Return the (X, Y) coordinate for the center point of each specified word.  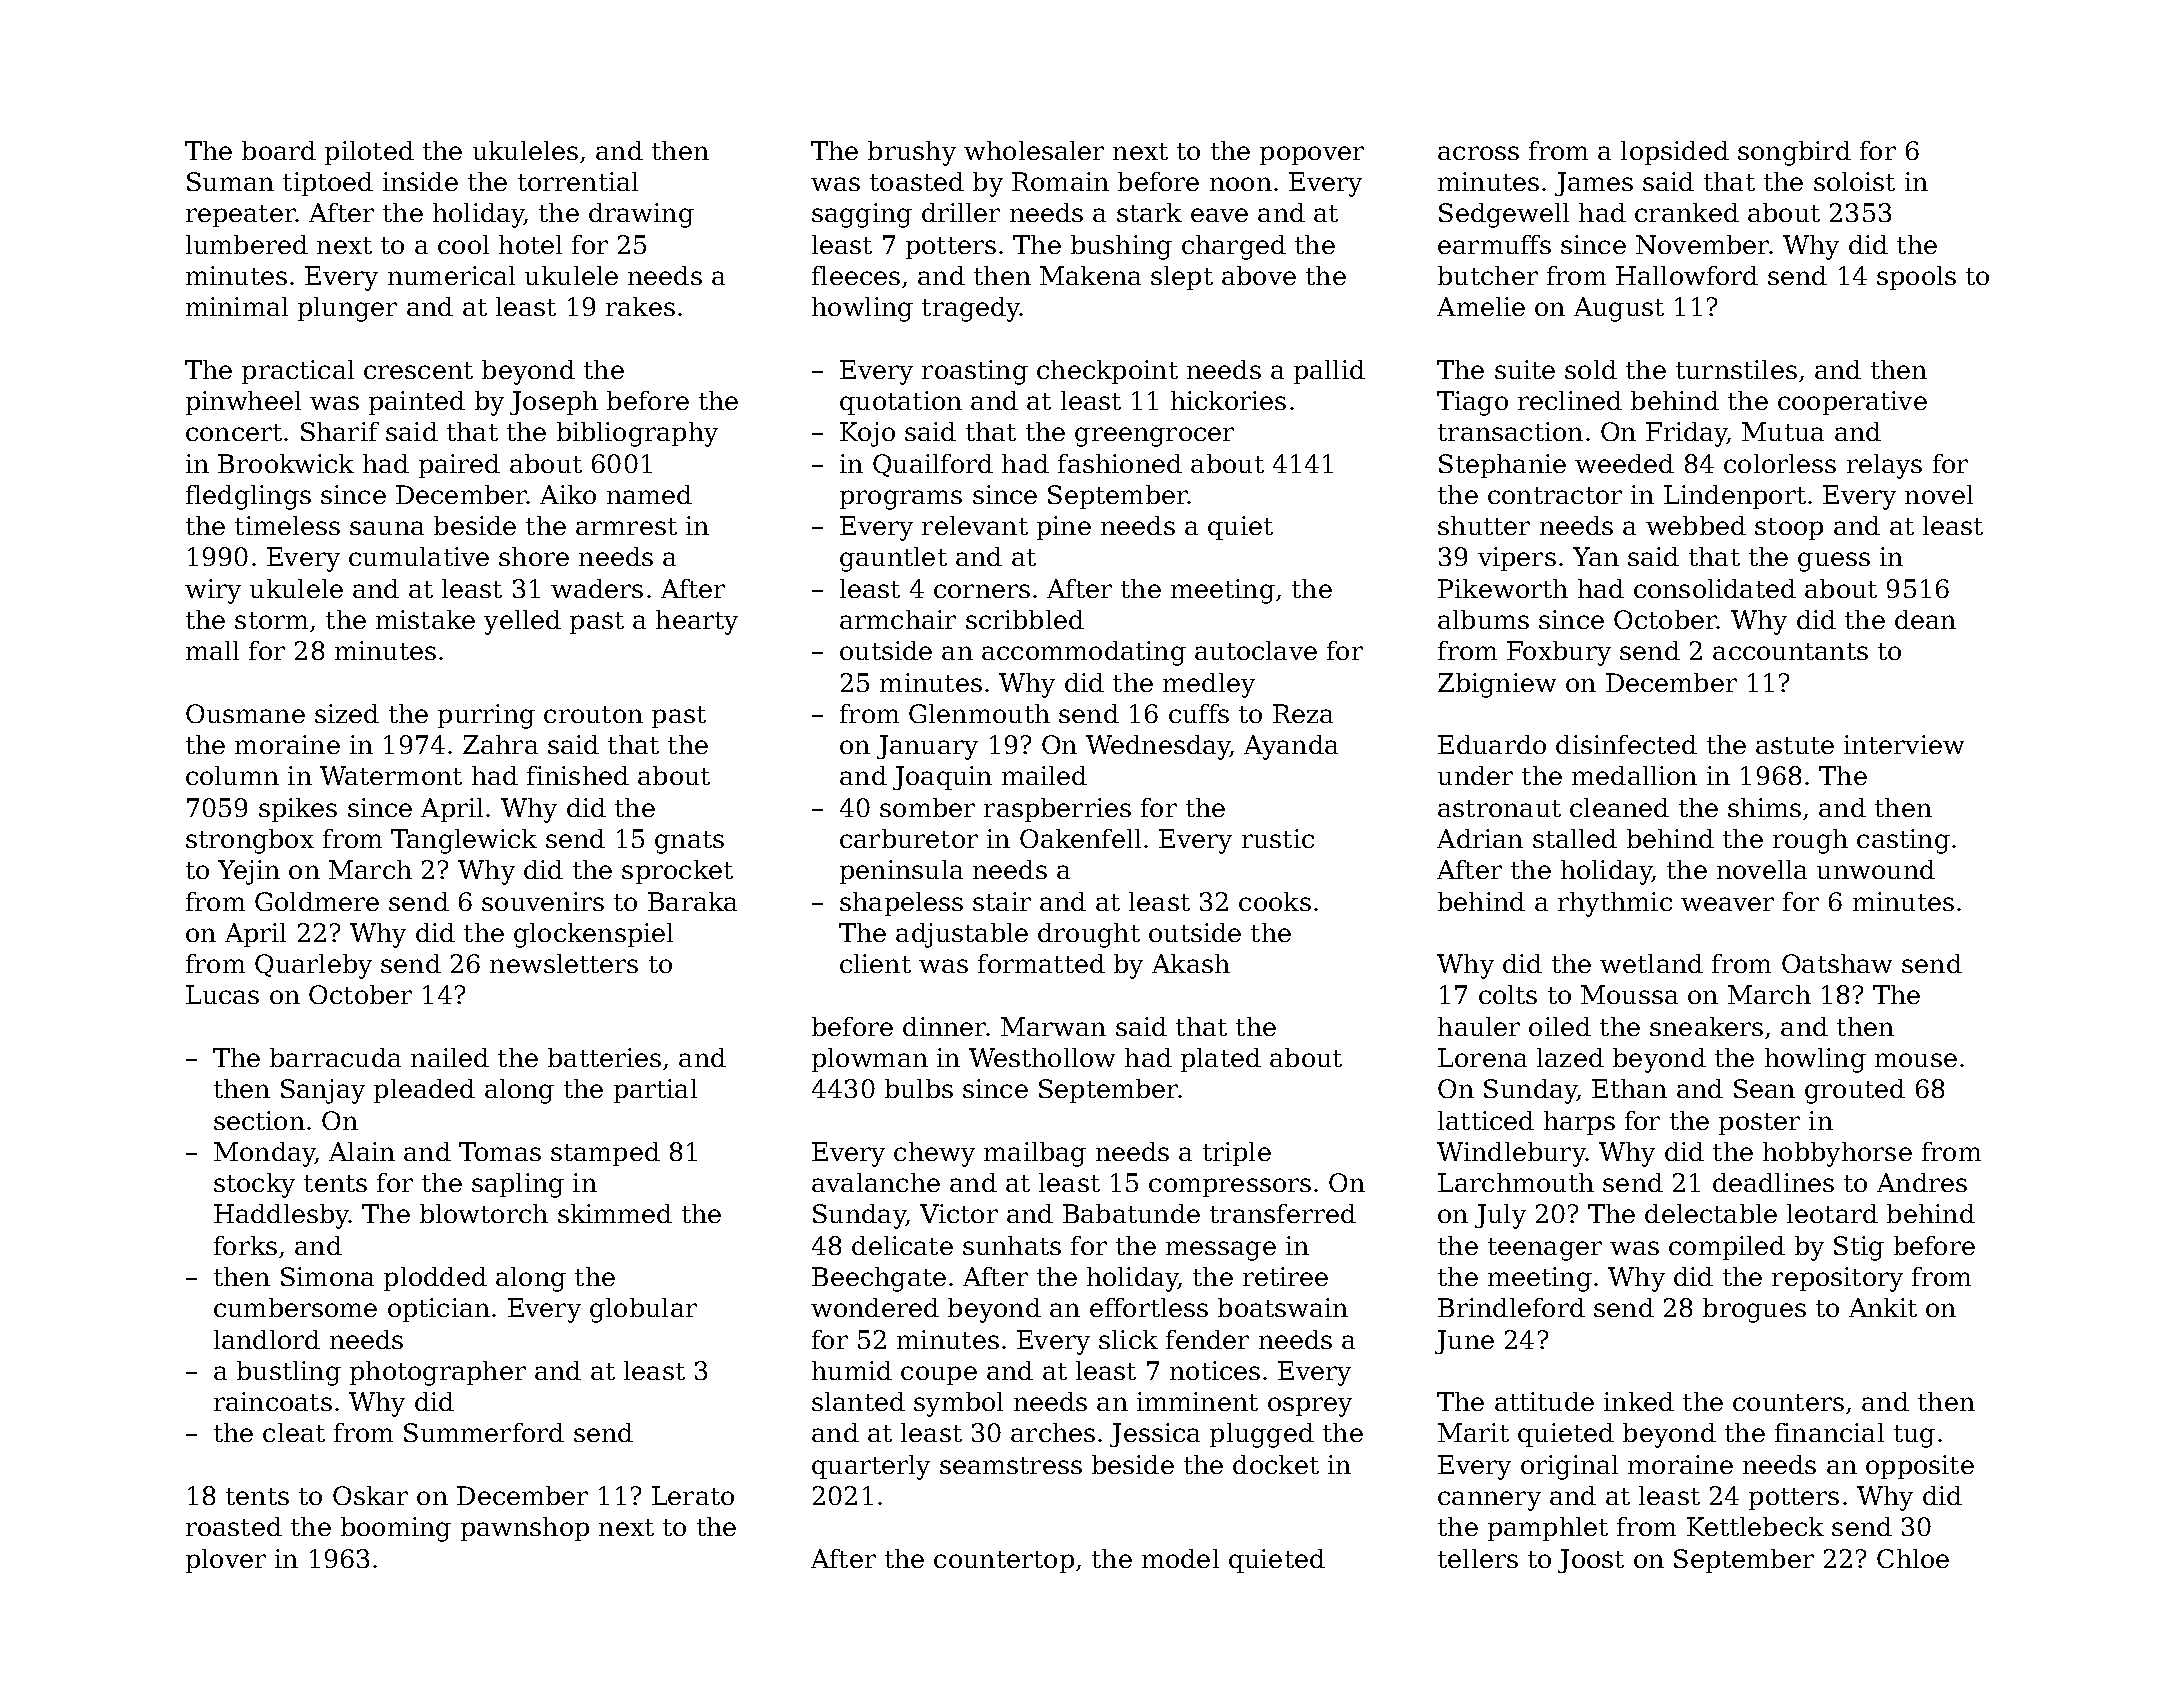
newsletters (564, 963)
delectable (1711, 1213)
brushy (912, 153)
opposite (1920, 1467)
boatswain (1283, 1307)
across (1478, 153)
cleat (294, 1432)
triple (1237, 1154)
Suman (230, 181)
